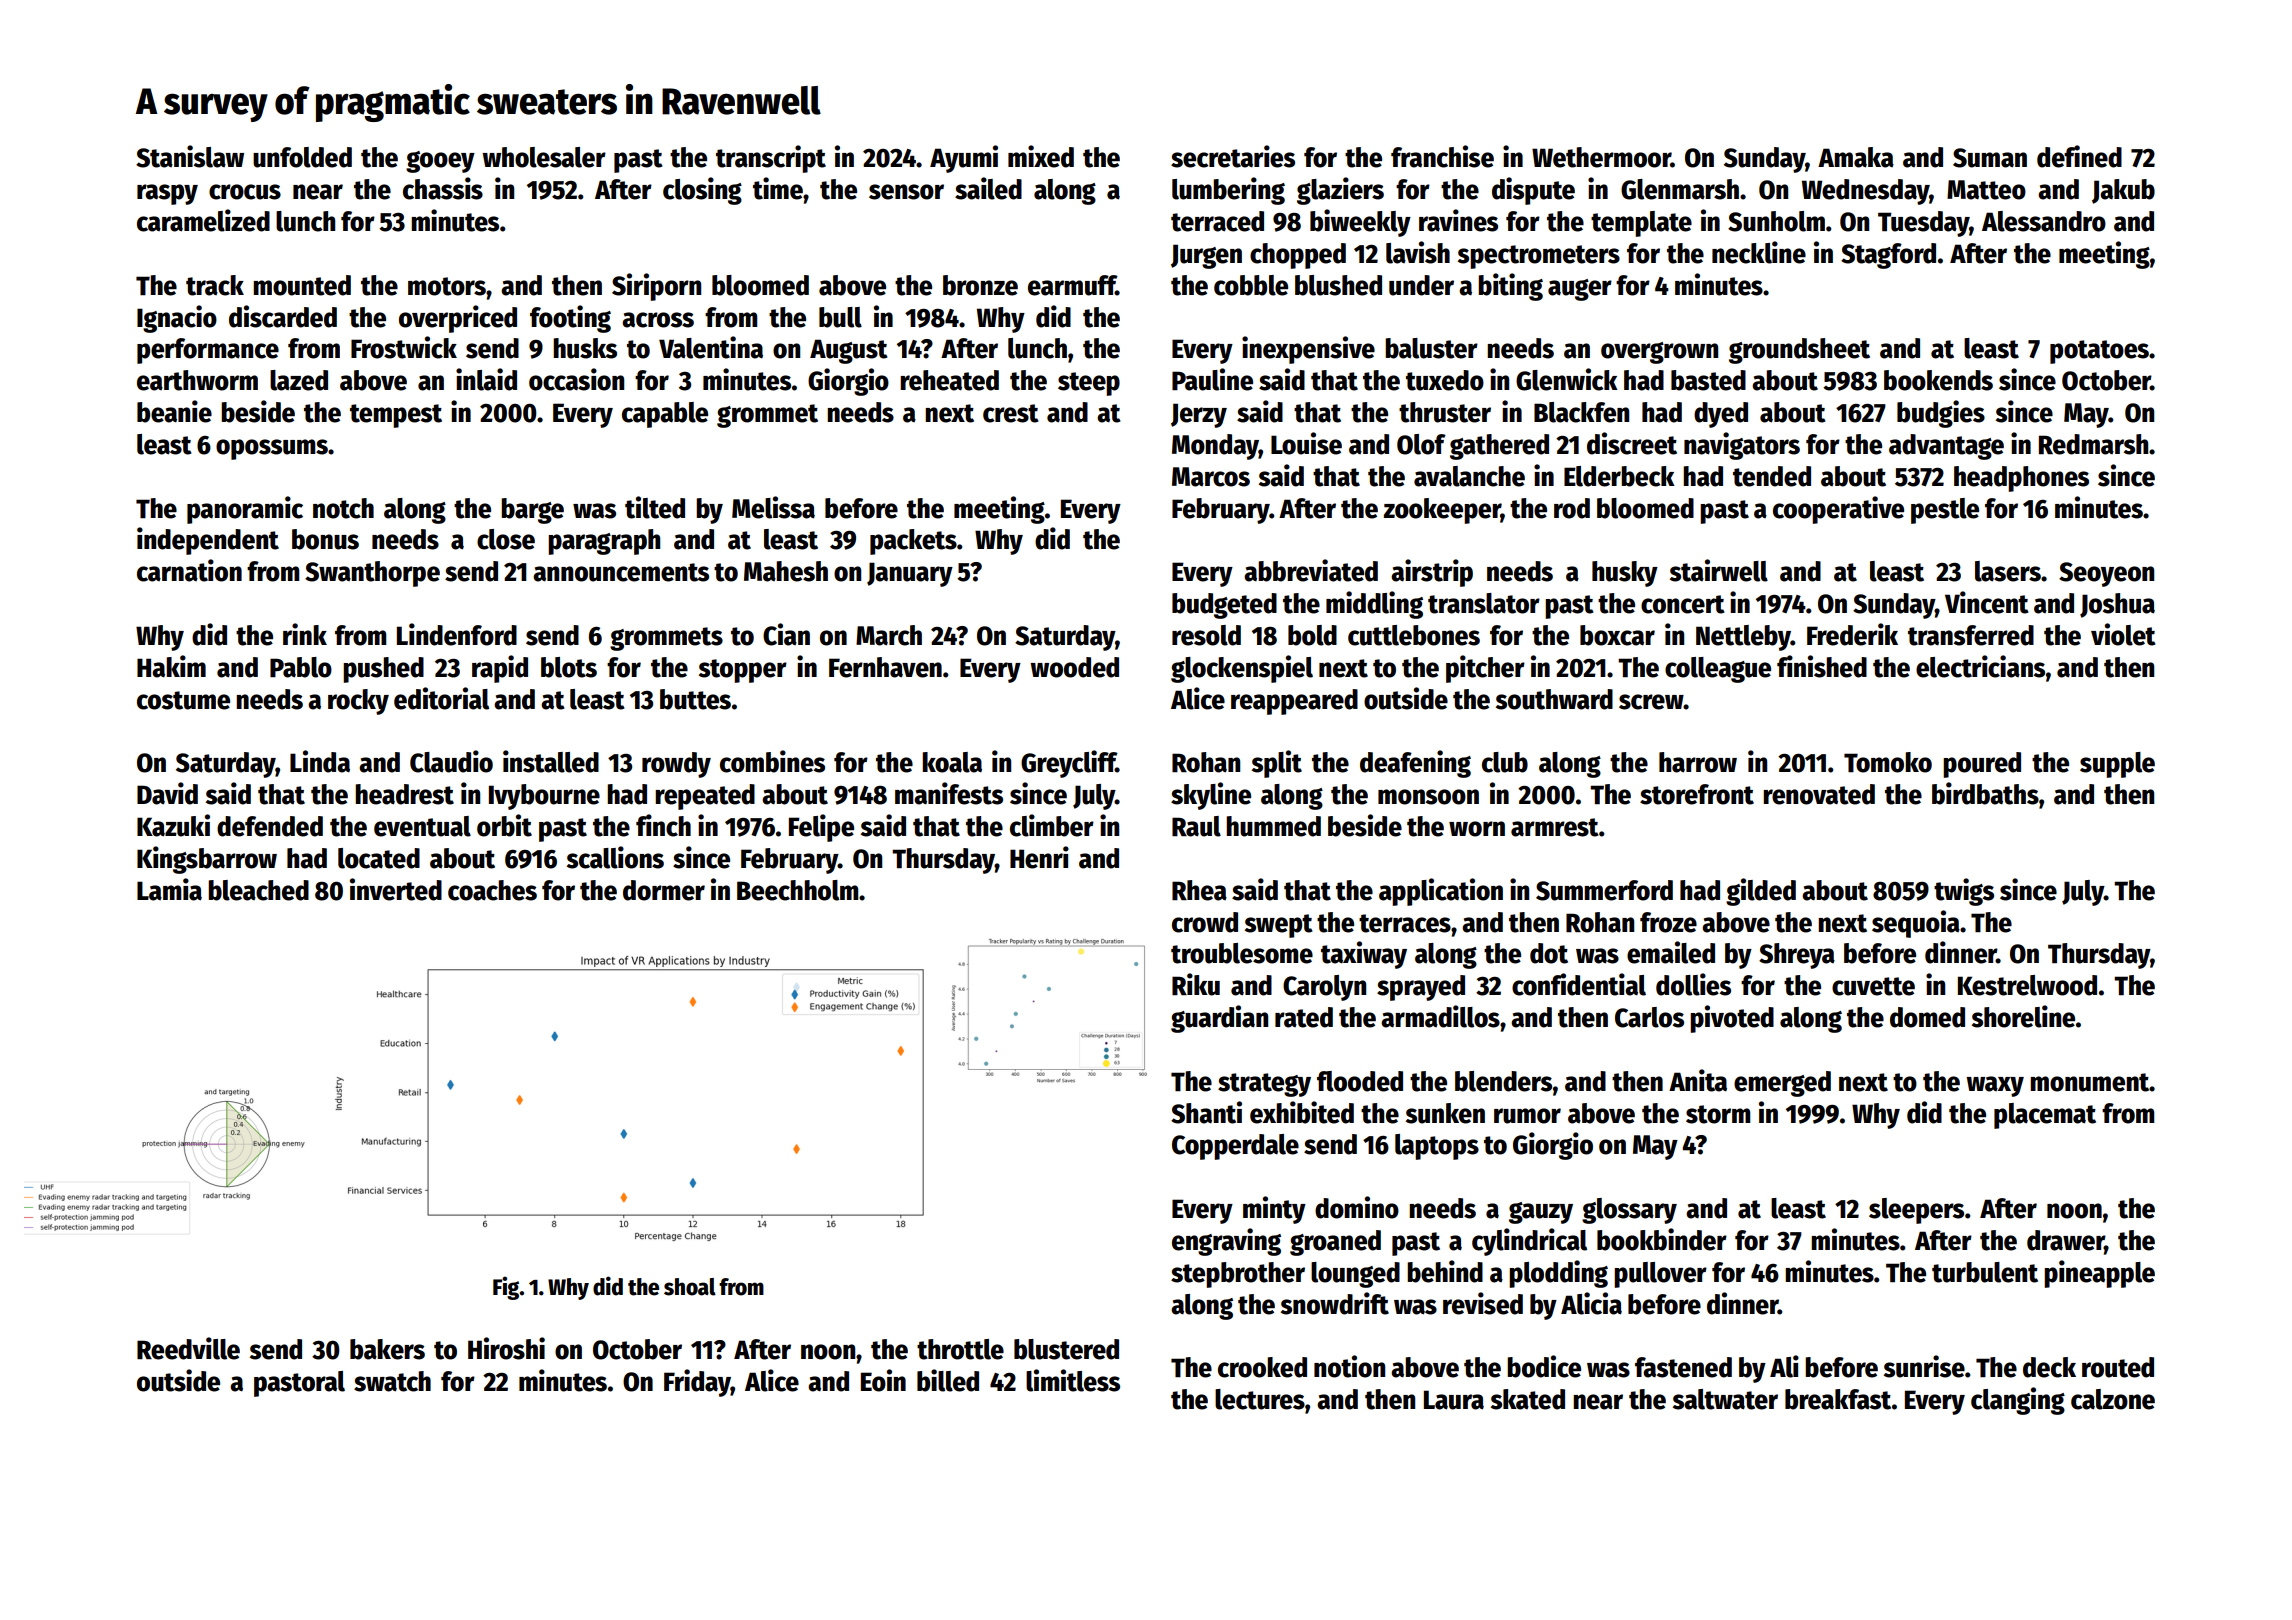 This screenshot has height=1620, width=2292. Describe the element at coordinates (743, 671) in the screenshot. I see `stopper` at that location.
